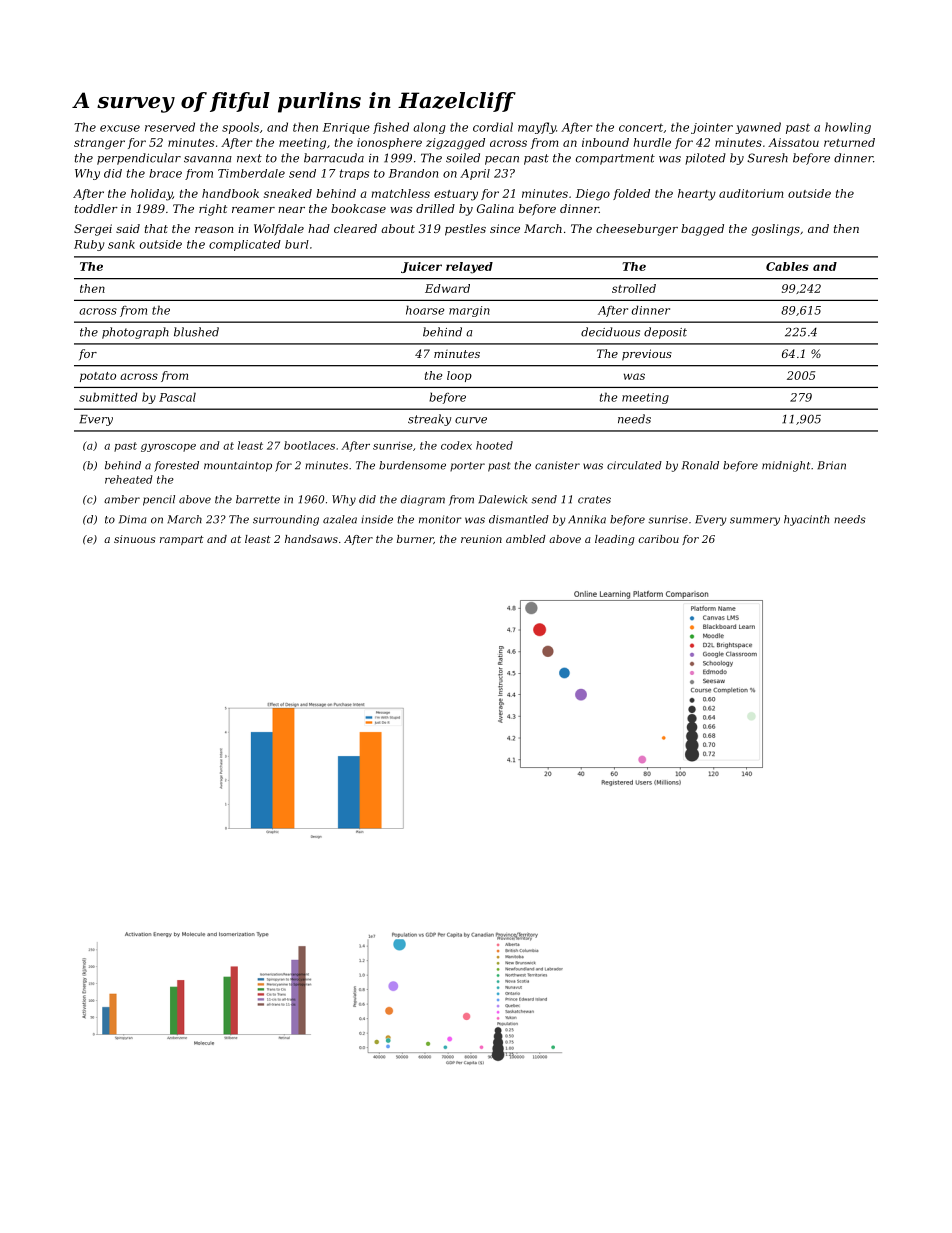 The image size is (952, 1233). I want to click on Cables, so click(787, 266).
